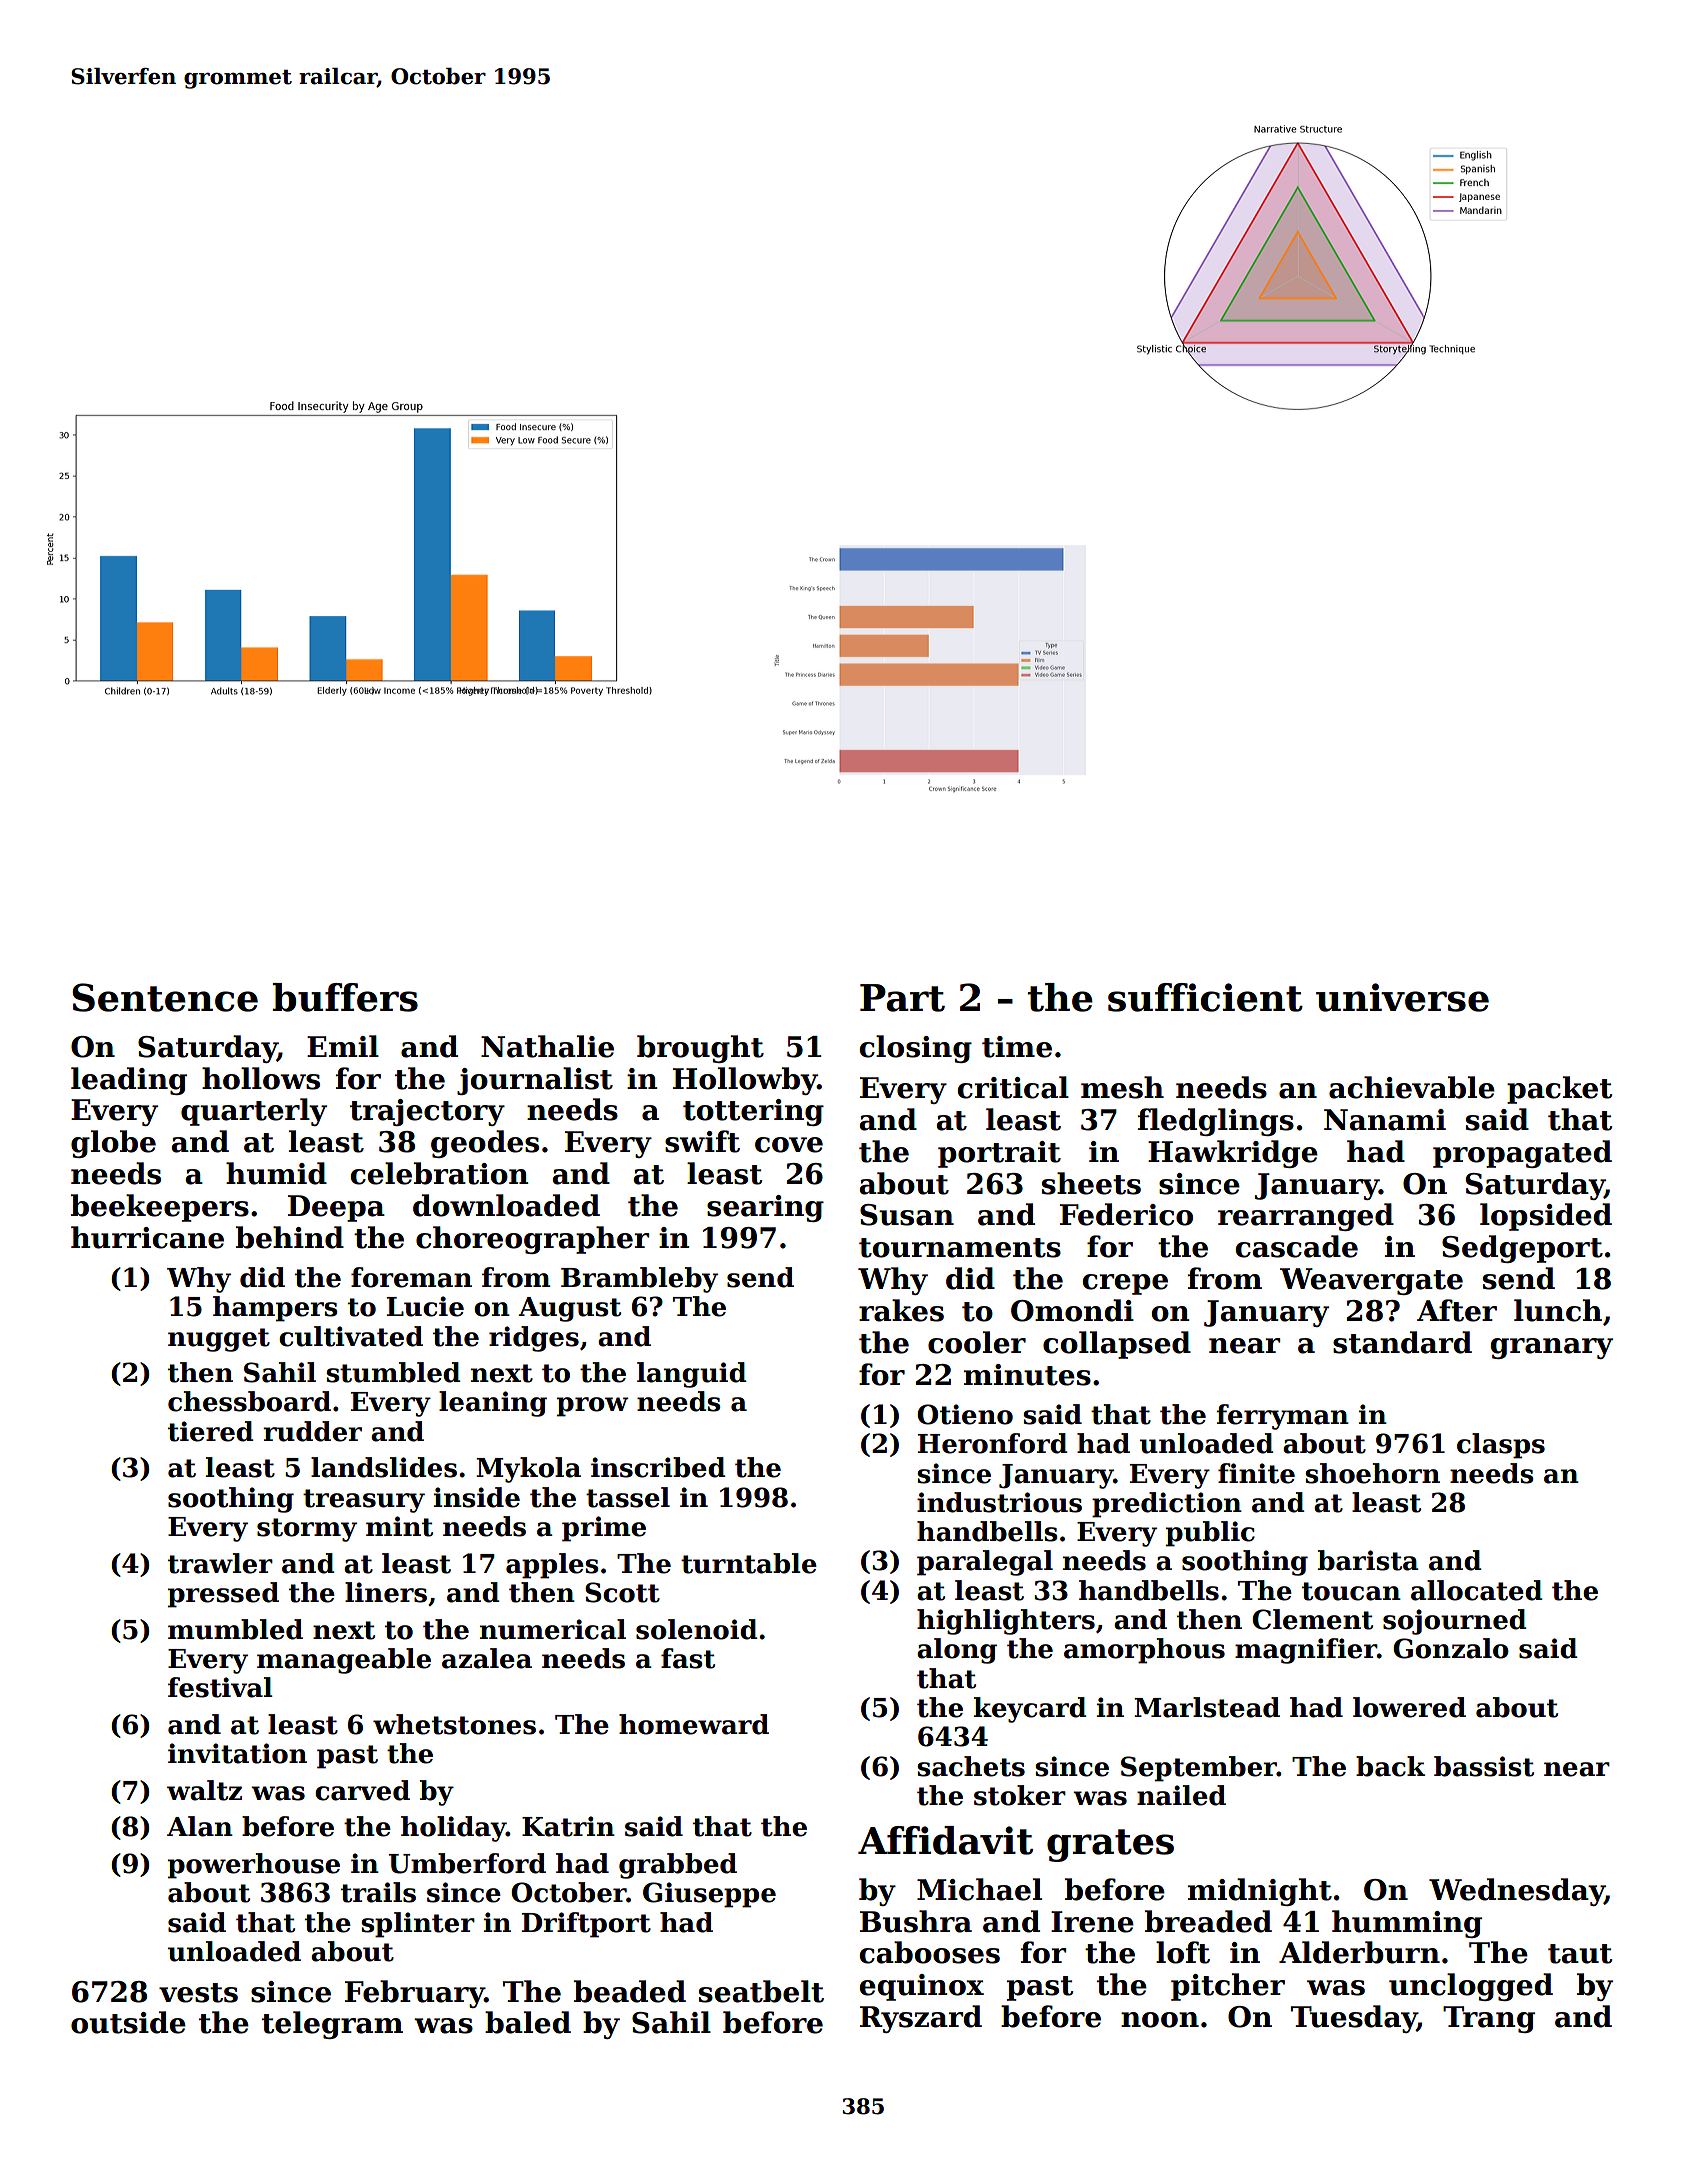 The image size is (1683, 2178). What do you see at coordinates (1451, 1648) in the image?
I see `Gonzalo` at bounding box center [1451, 1648].
